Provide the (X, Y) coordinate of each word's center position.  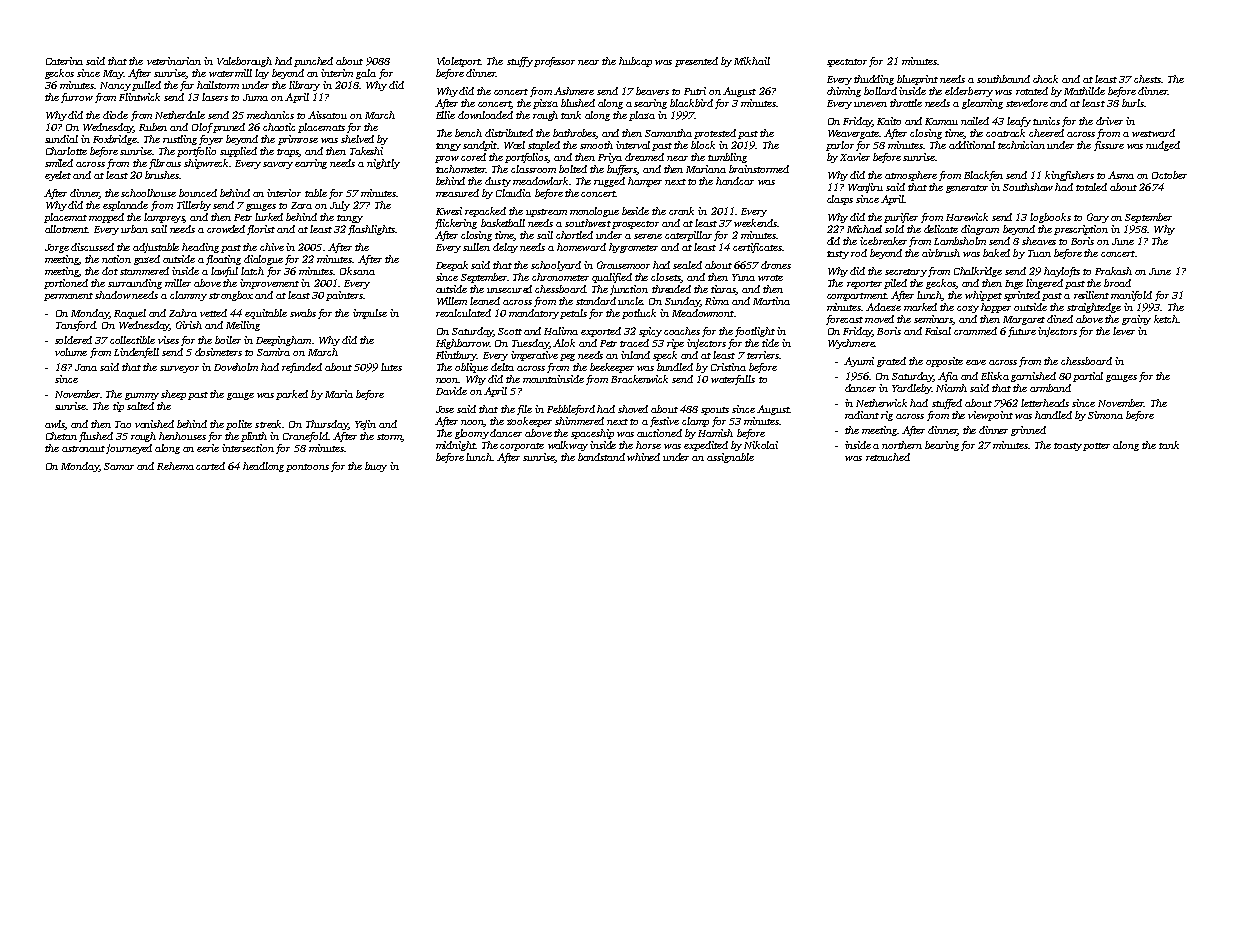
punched (313, 62)
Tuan (1039, 253)
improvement (269, 284)
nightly (383, 164)
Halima (561, 331)
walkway (568, 446)
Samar (119, 466)
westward (1153, 133)
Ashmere (574, 91)
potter (1096, 447)
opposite (944, 362)
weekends (755, 223)
